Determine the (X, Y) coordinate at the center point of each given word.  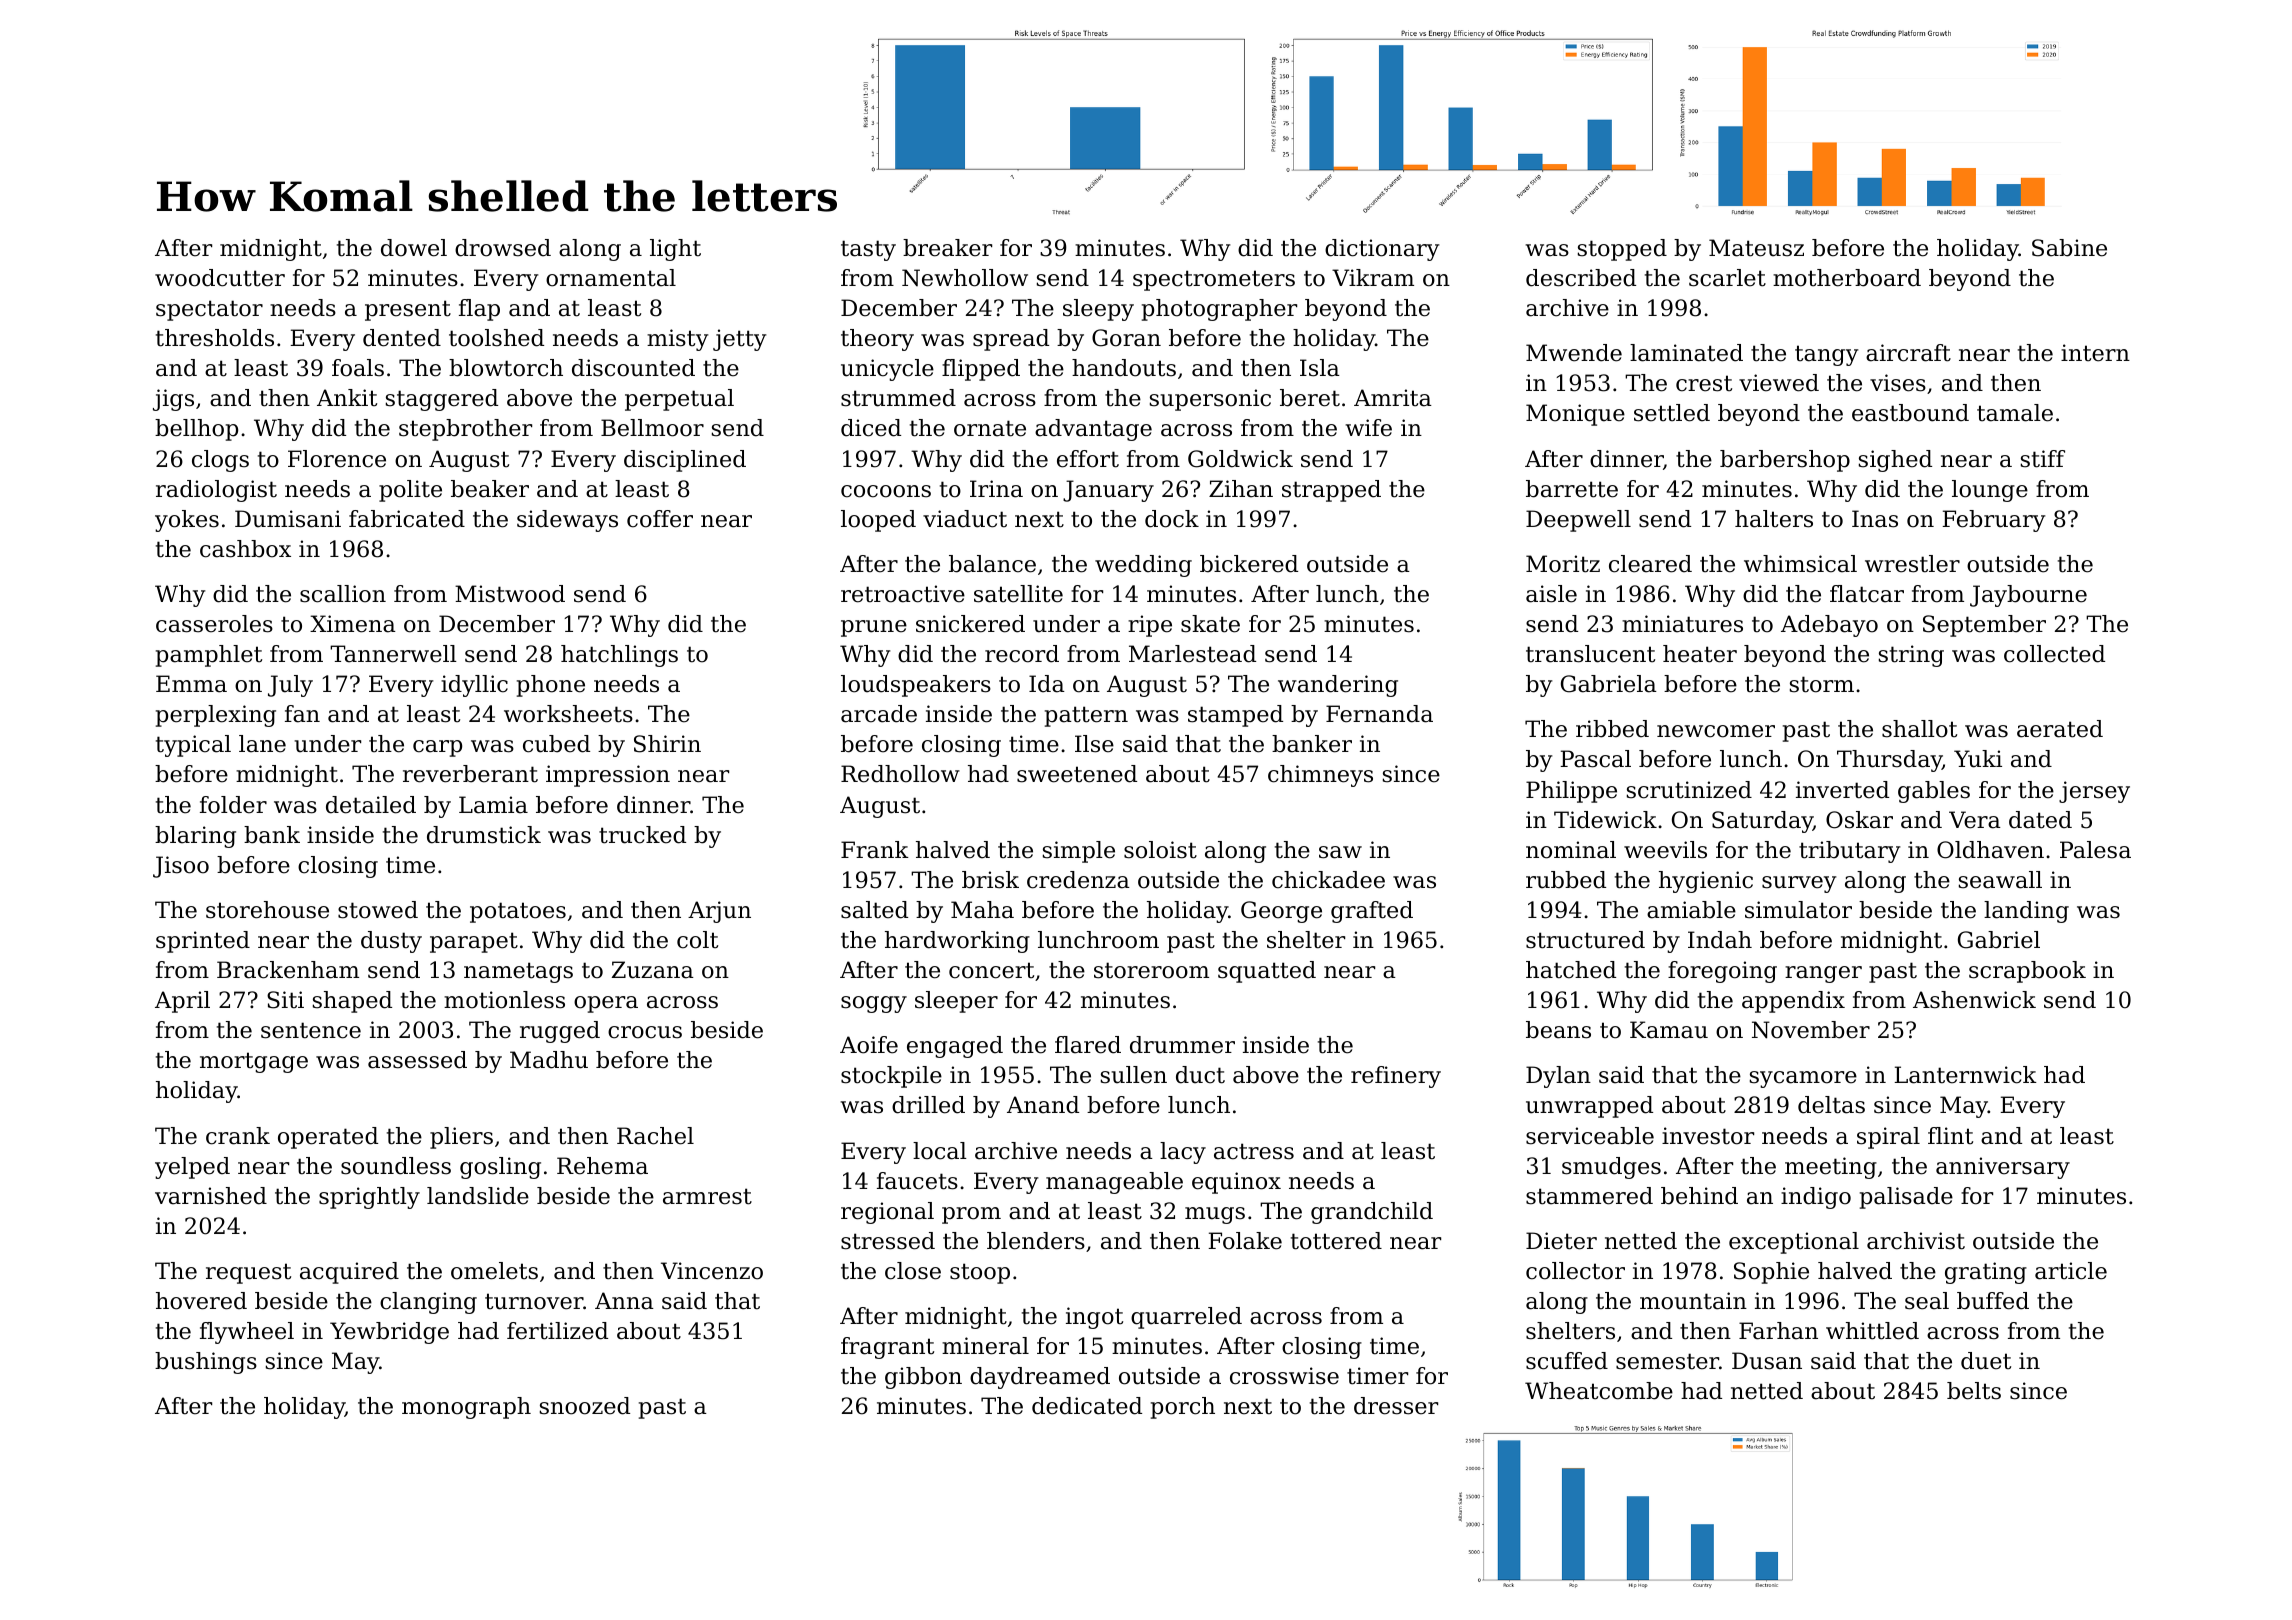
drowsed (503, 248)
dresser (1396, 1406)
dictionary (1382, 250)
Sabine (2069, 248)
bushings (206, 1363)
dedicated (1087, 1406)
